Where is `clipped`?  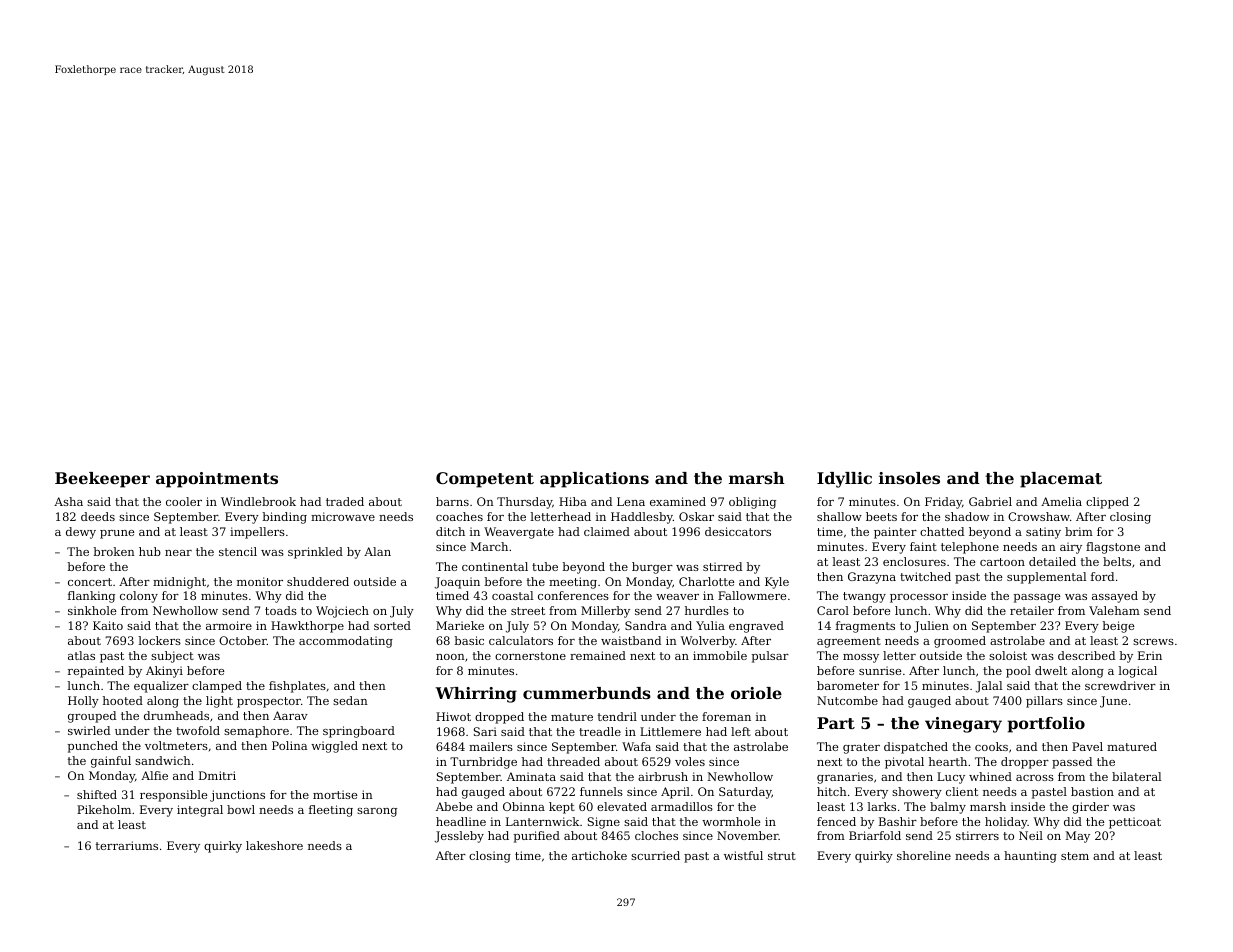
clipped is located at coordinates (1107, 503).
